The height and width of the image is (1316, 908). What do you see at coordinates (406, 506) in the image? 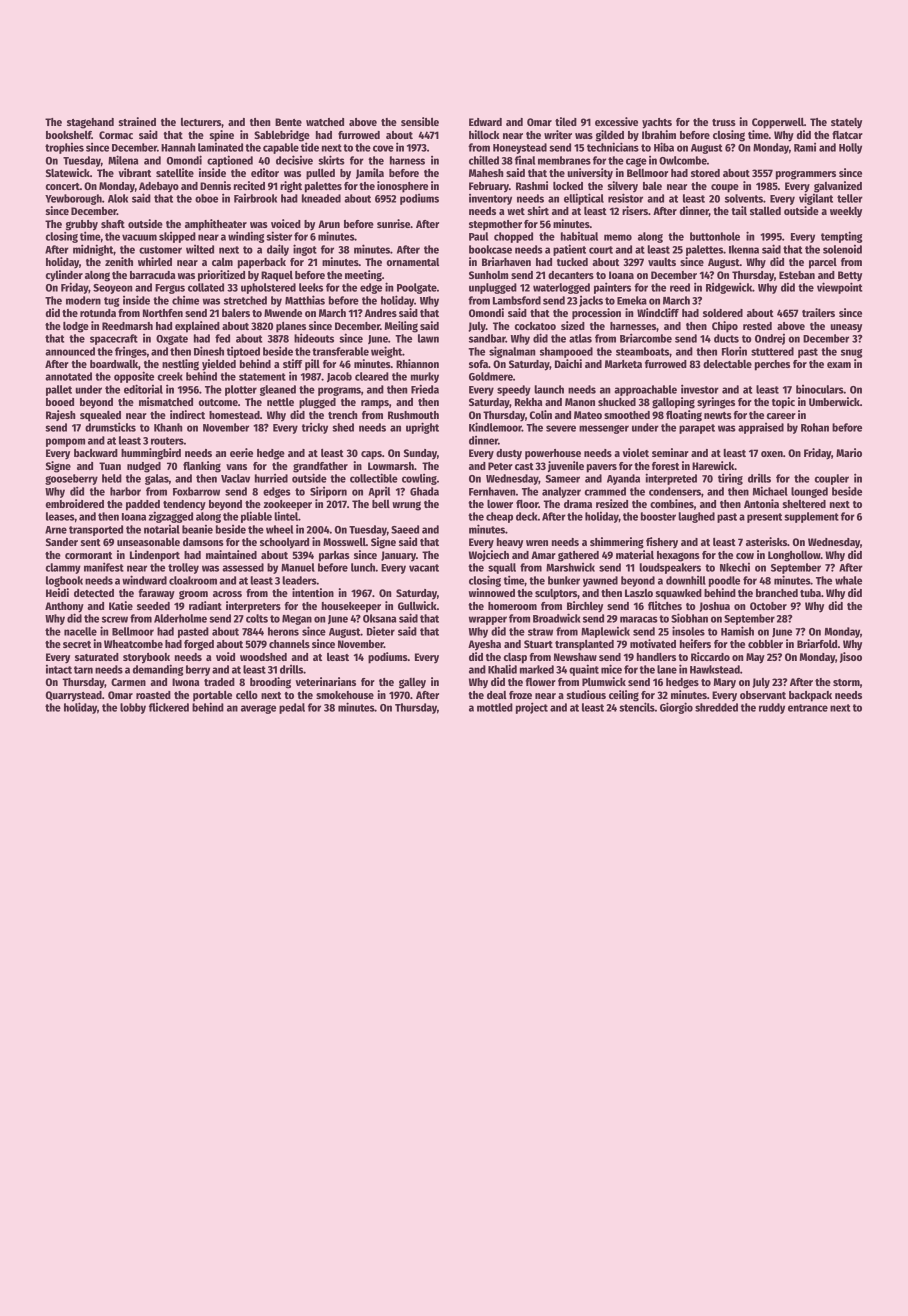
I see `wrung` at bounding box center [406, 506].
